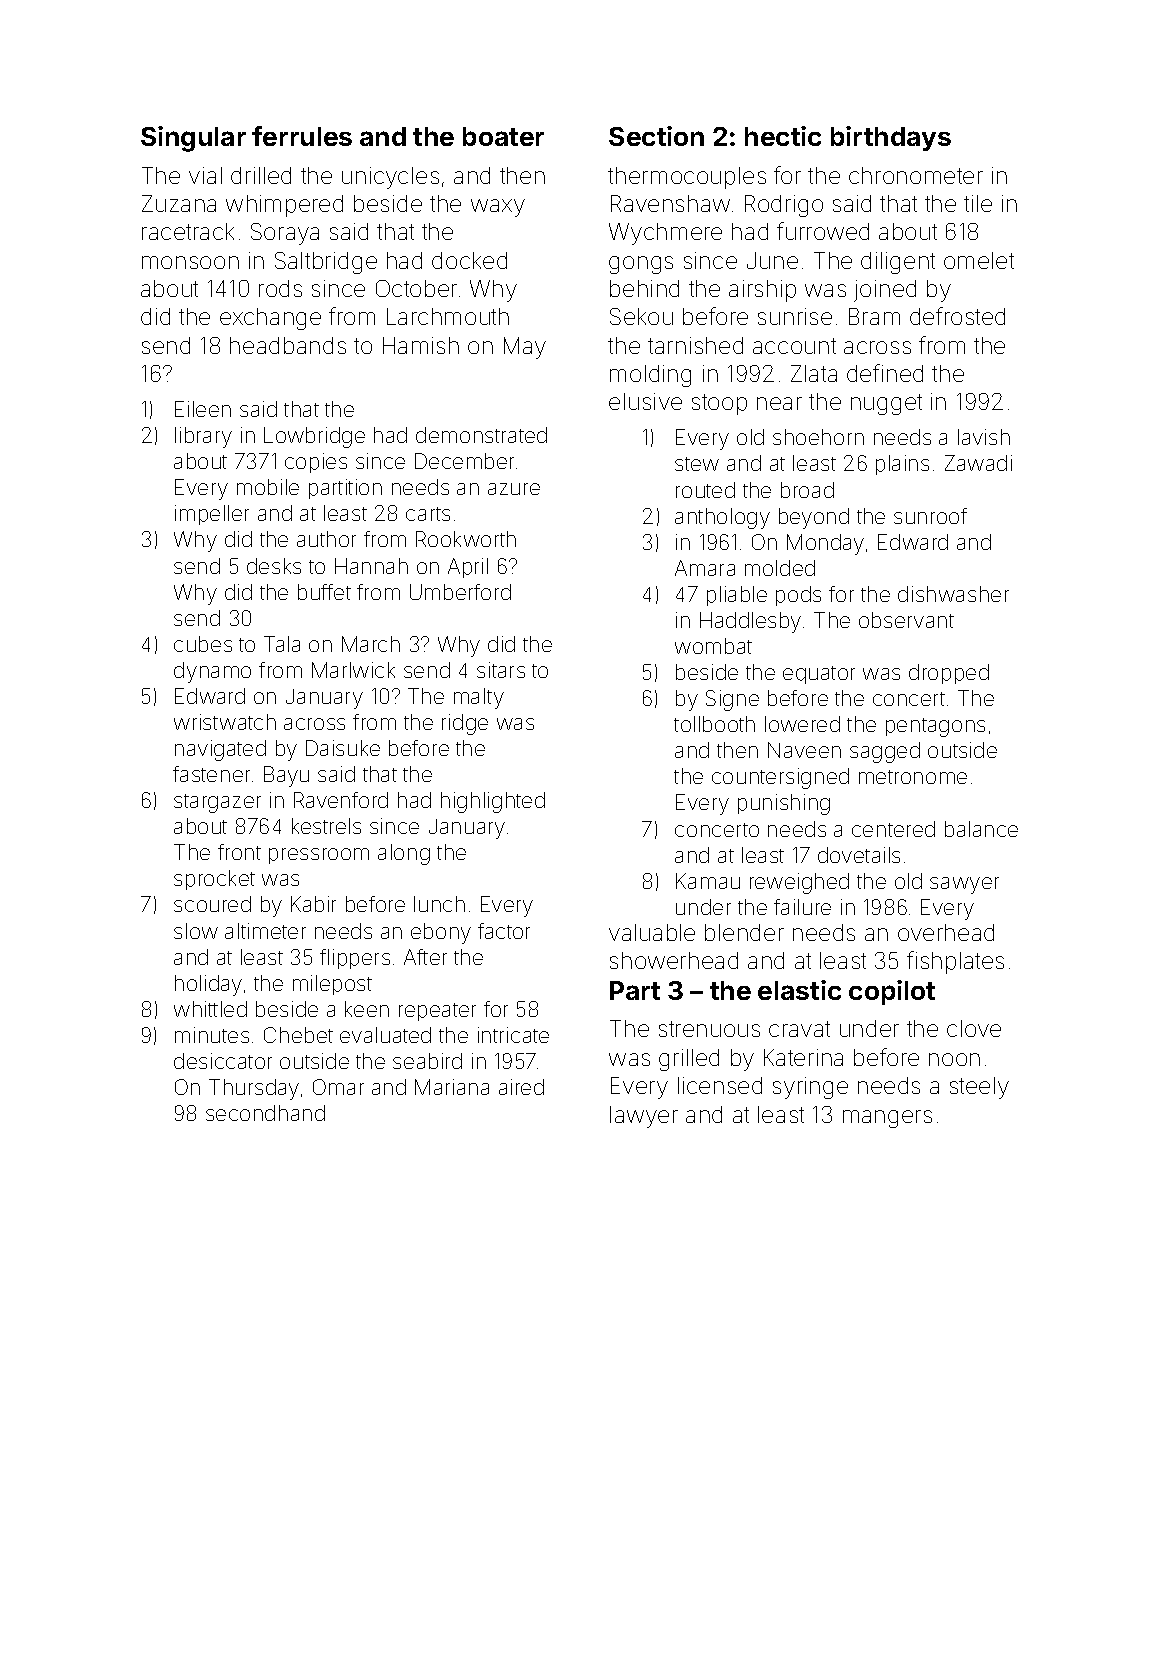 The image size is (1165, 1654). What do you see at coordinates (338, 1087) in the screenshot?
I see `Omar` at bounding box center [338, 1087].
